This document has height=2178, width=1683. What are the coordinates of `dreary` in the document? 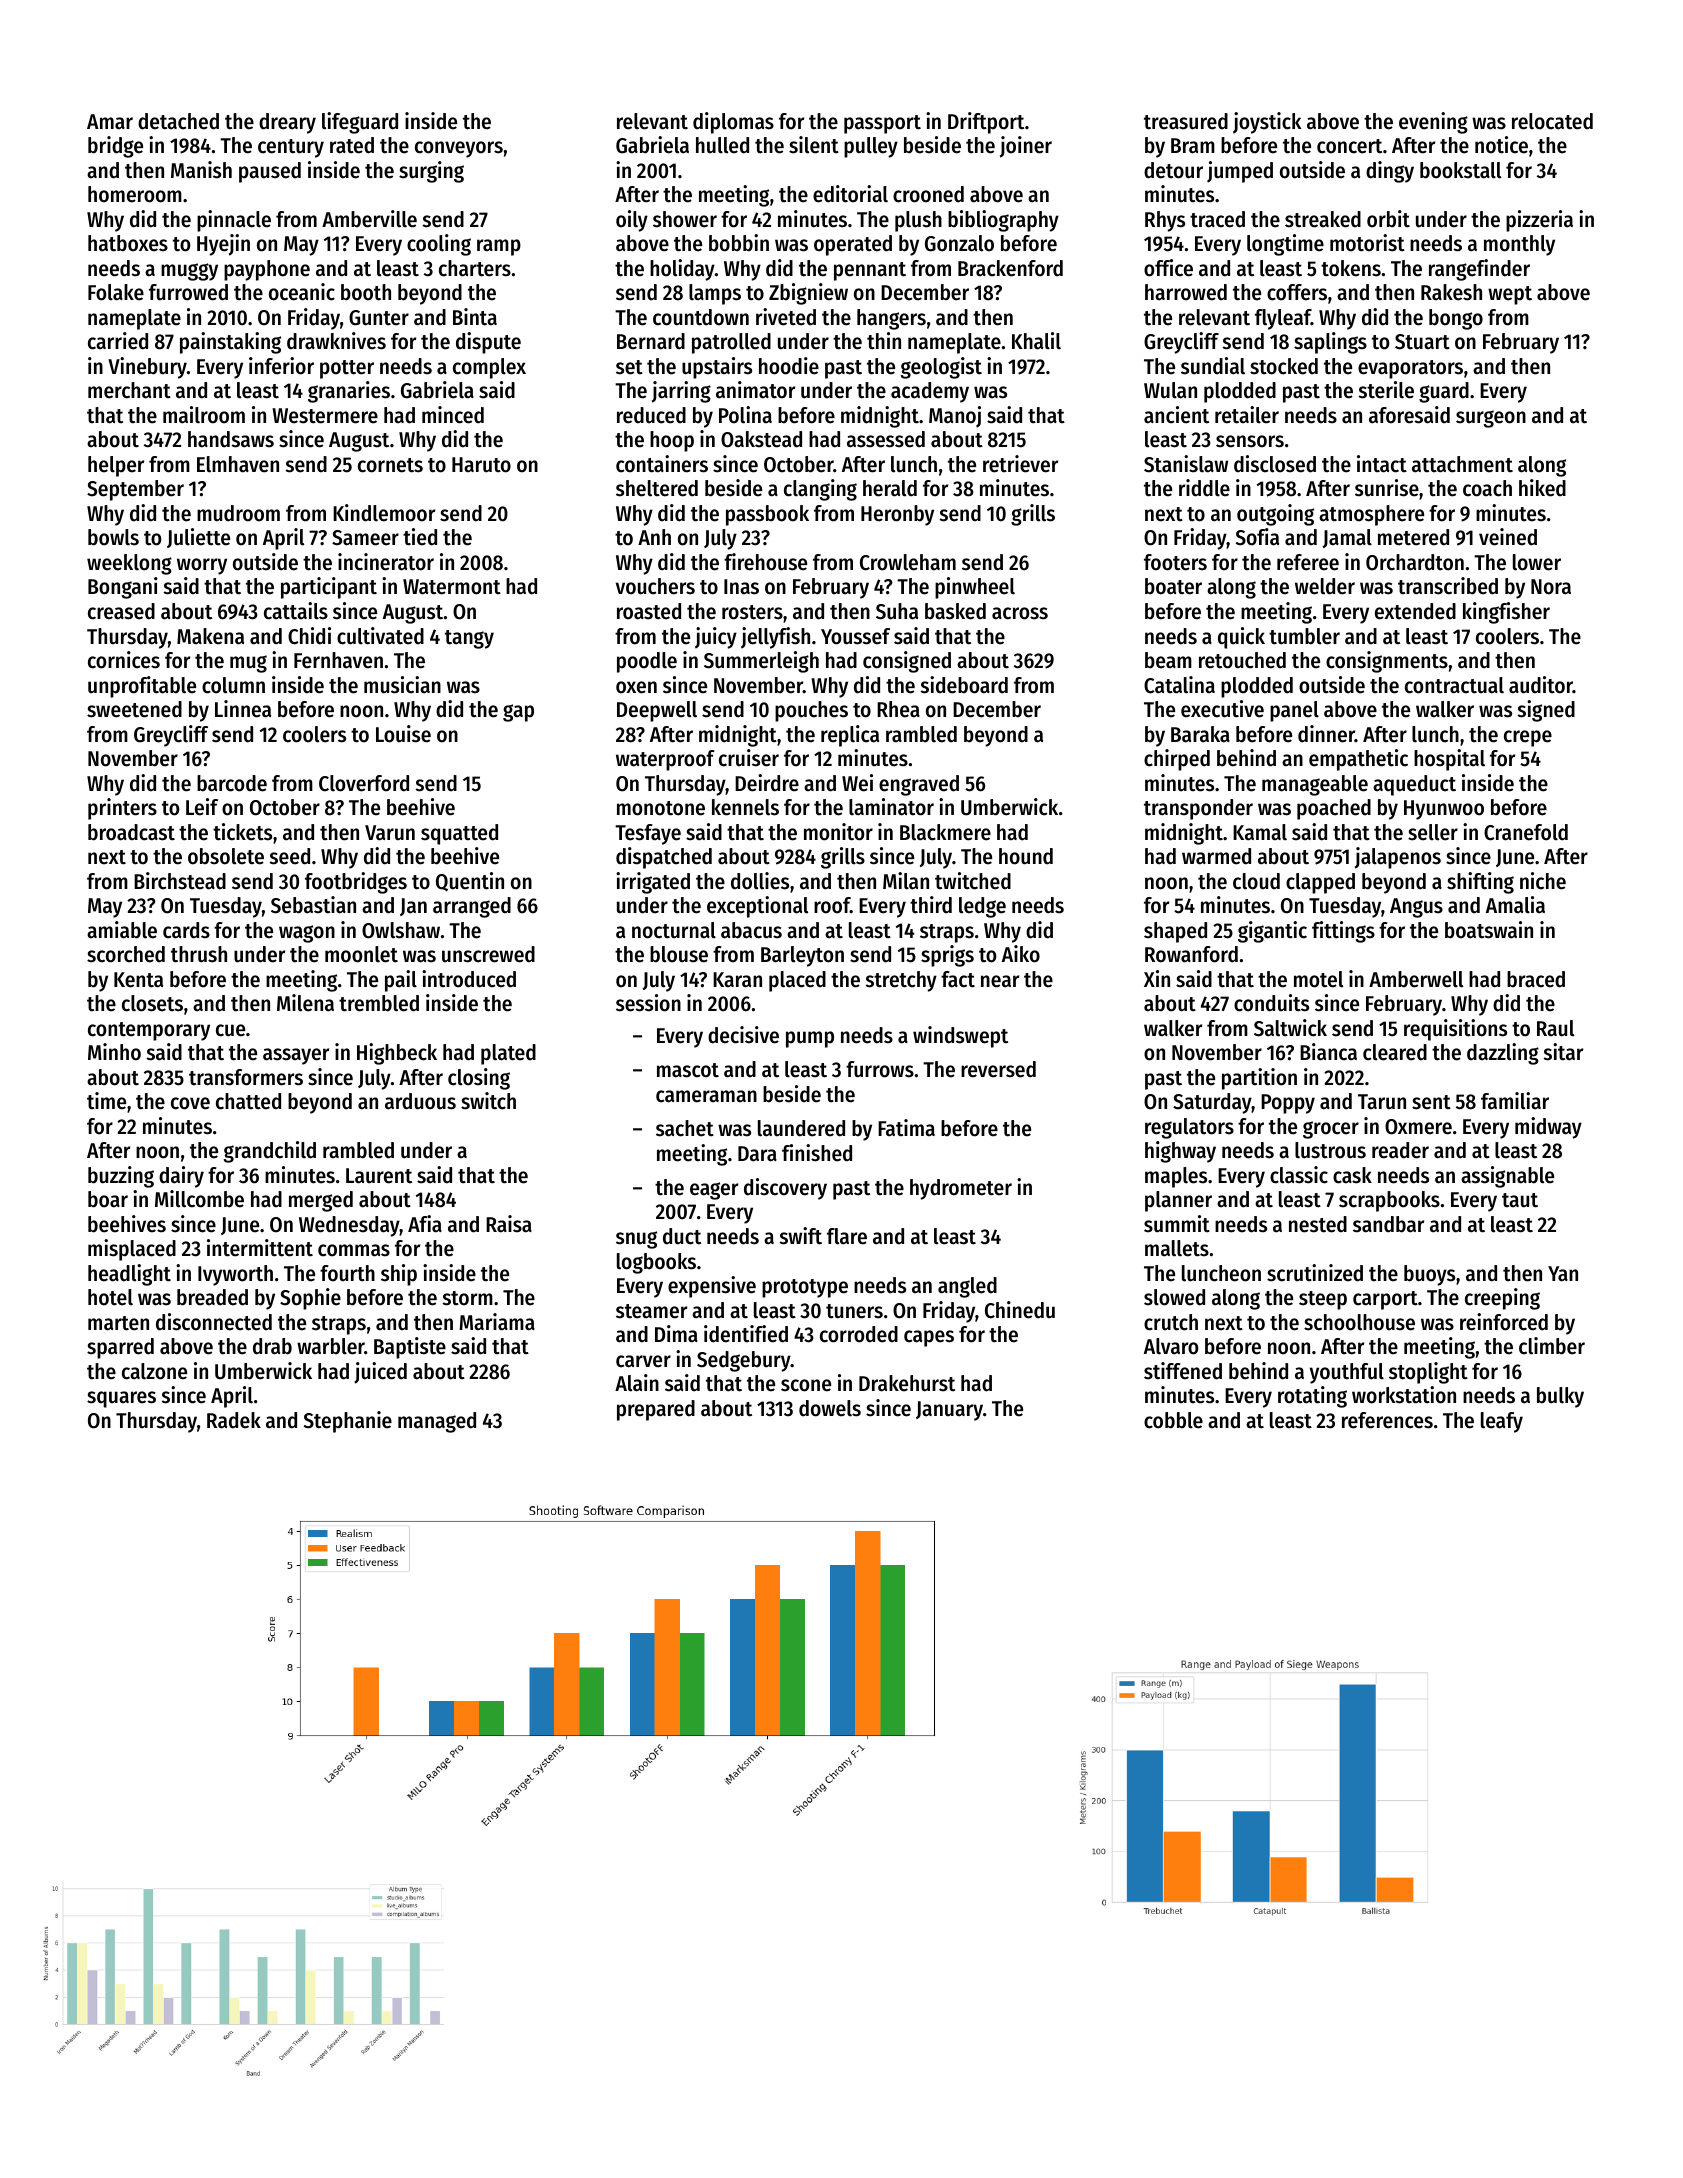 It's located at (287, 123).
